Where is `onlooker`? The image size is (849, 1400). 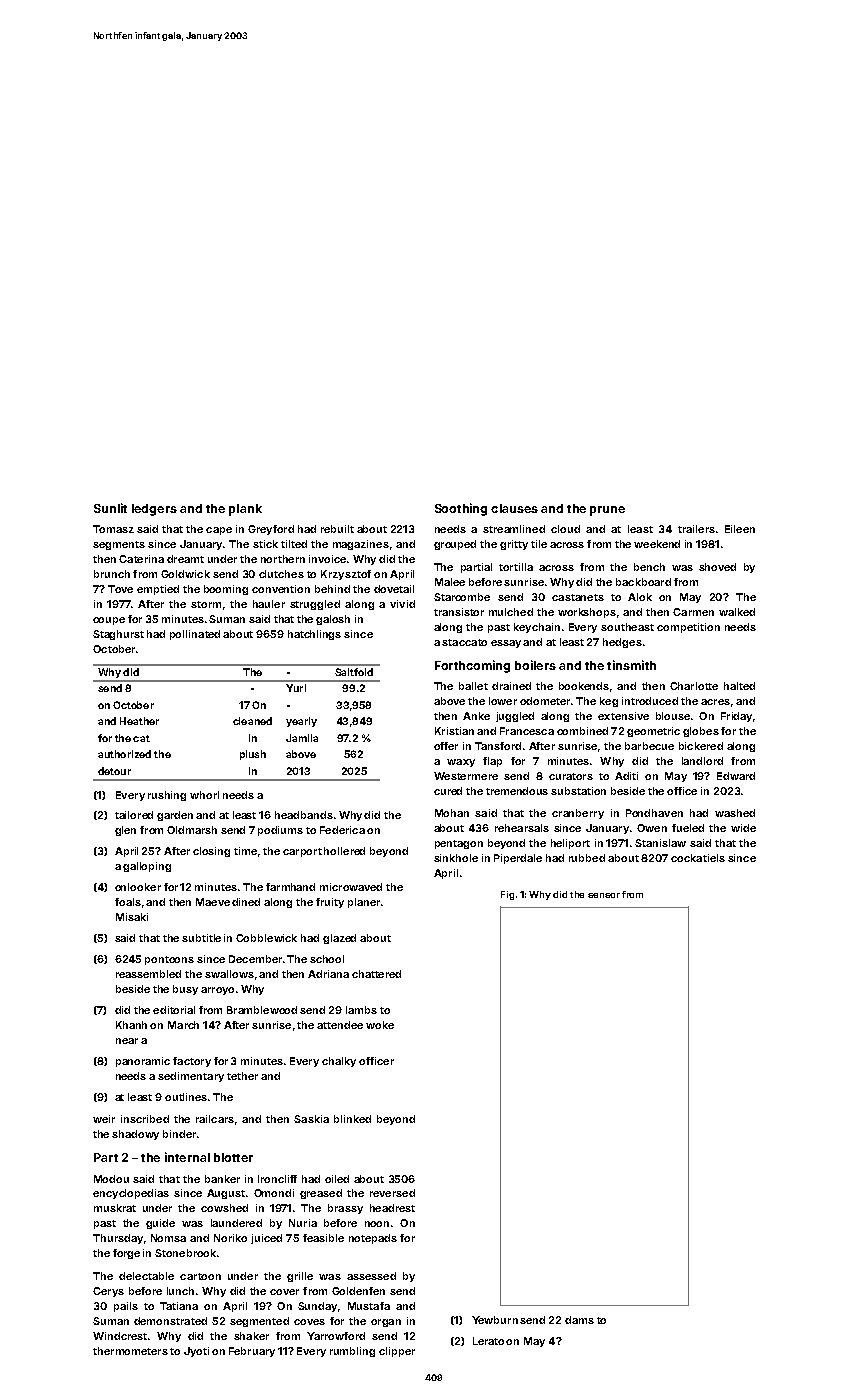 onlooker is located at coordinates (138, 887).
